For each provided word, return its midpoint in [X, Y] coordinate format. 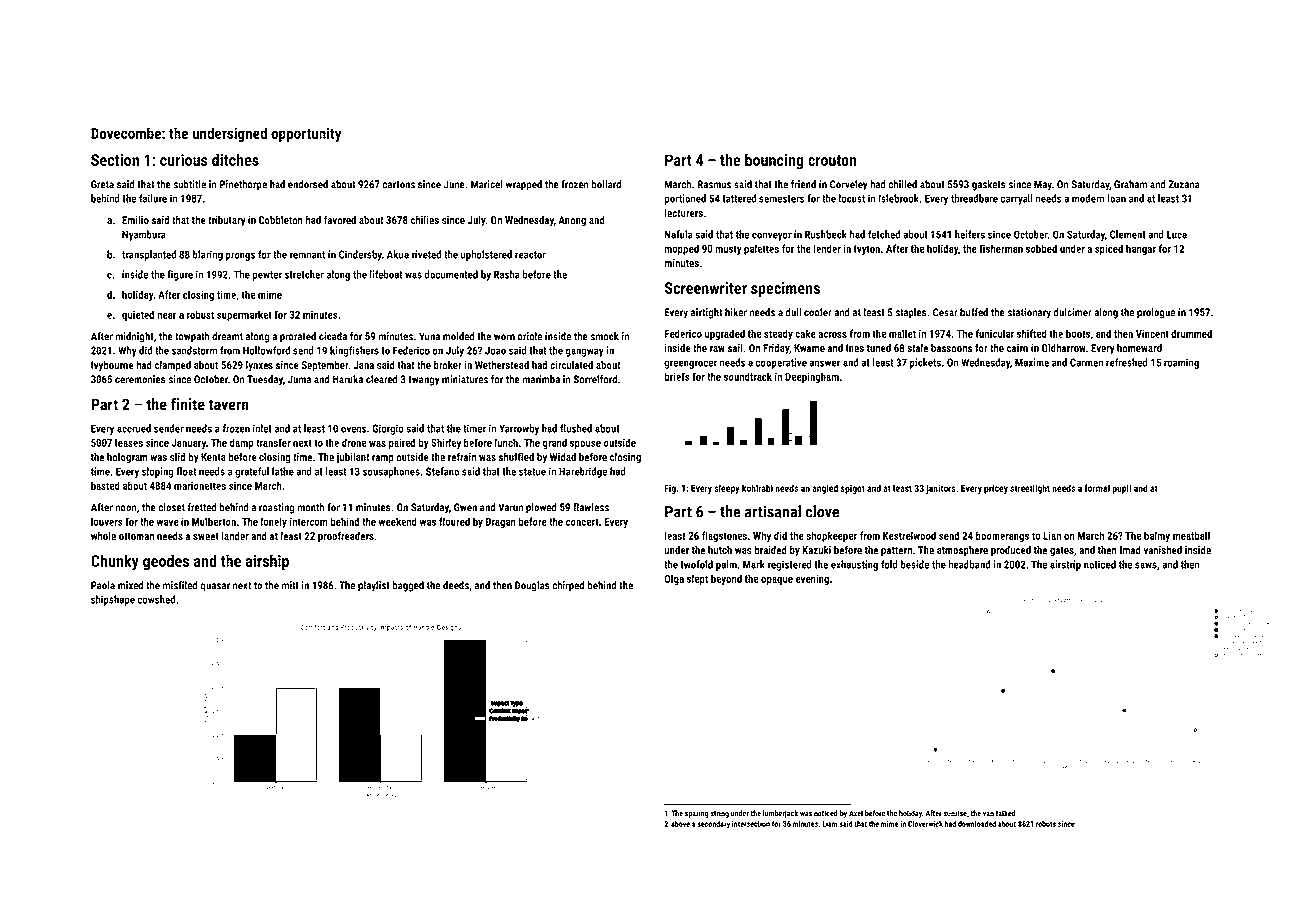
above [680, 824]
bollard [606, 184]
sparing [697, 814]
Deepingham [812, 377]
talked [1005, 813]
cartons [399, 185]
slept [697, 579]
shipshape [113, 600]
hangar [1141, 249]
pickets [925, 363]
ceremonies [140, 379]
